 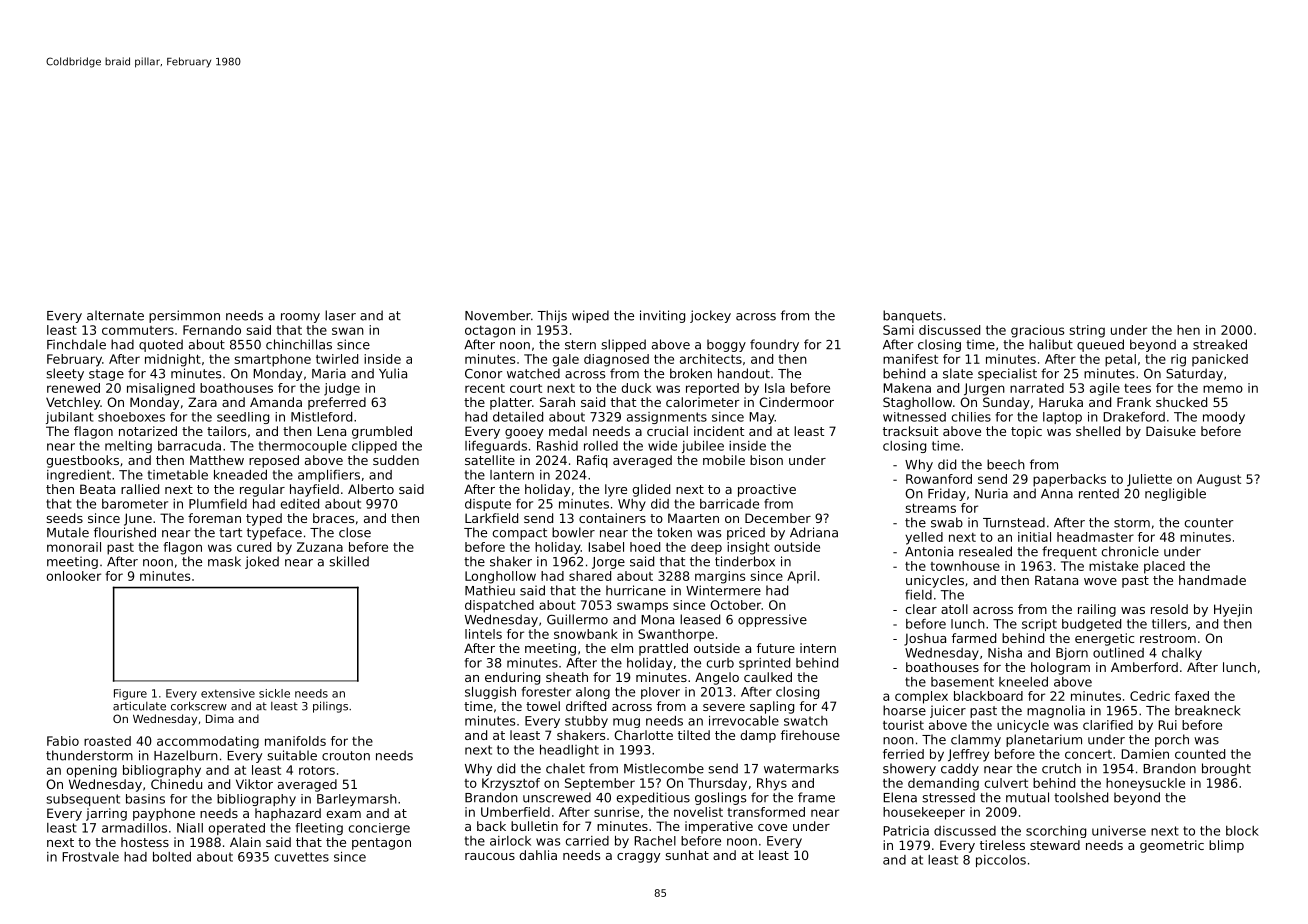 What do you see at coordinates (130, 694) in the screenshot?
I see `Figure` at bounding box center [130, 694].
